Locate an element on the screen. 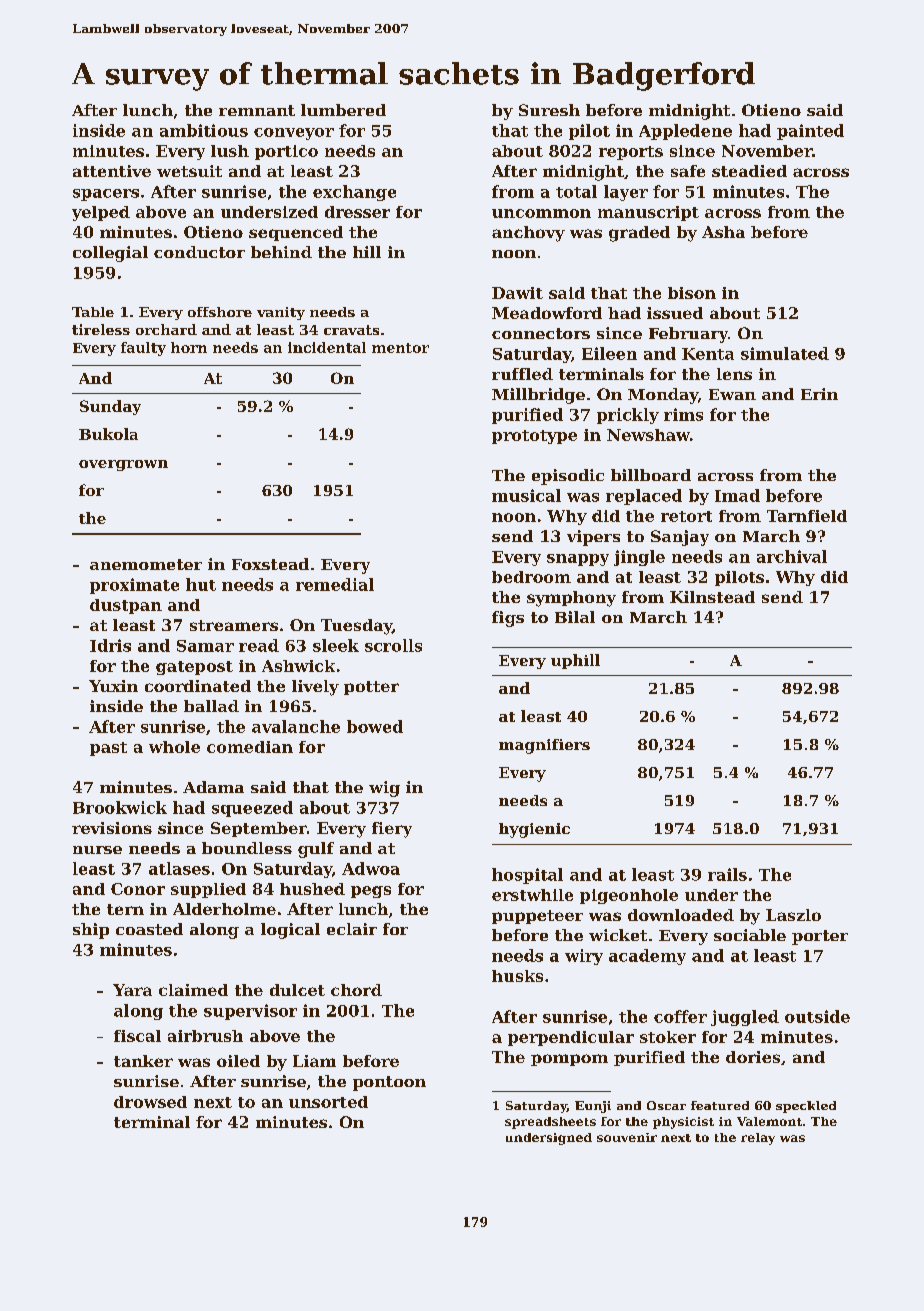 This screenshot has height=1311, width=924. wig is located at coordinates (384, 789).
